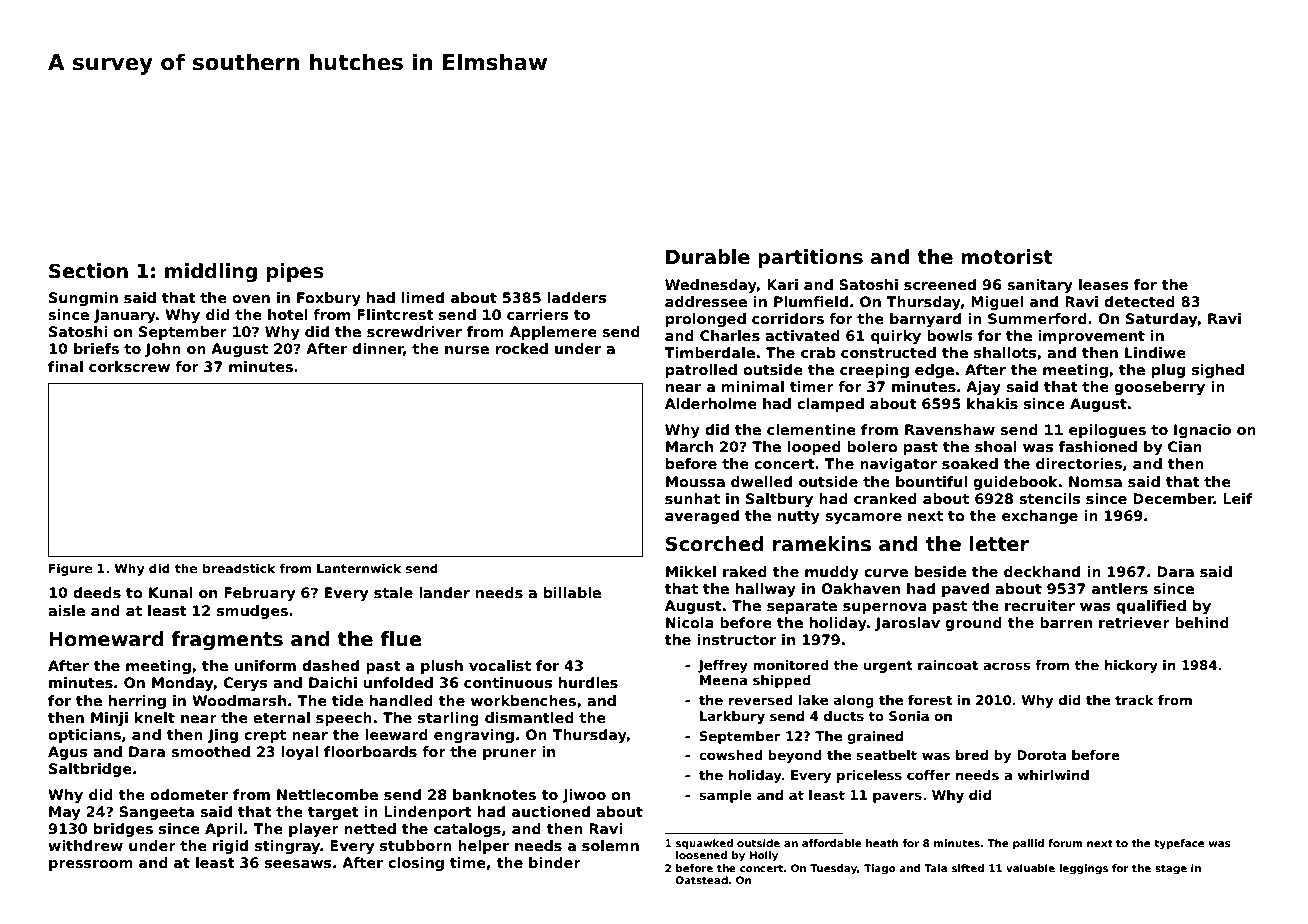  I want to click on Dorota, so click(1041, 755).
